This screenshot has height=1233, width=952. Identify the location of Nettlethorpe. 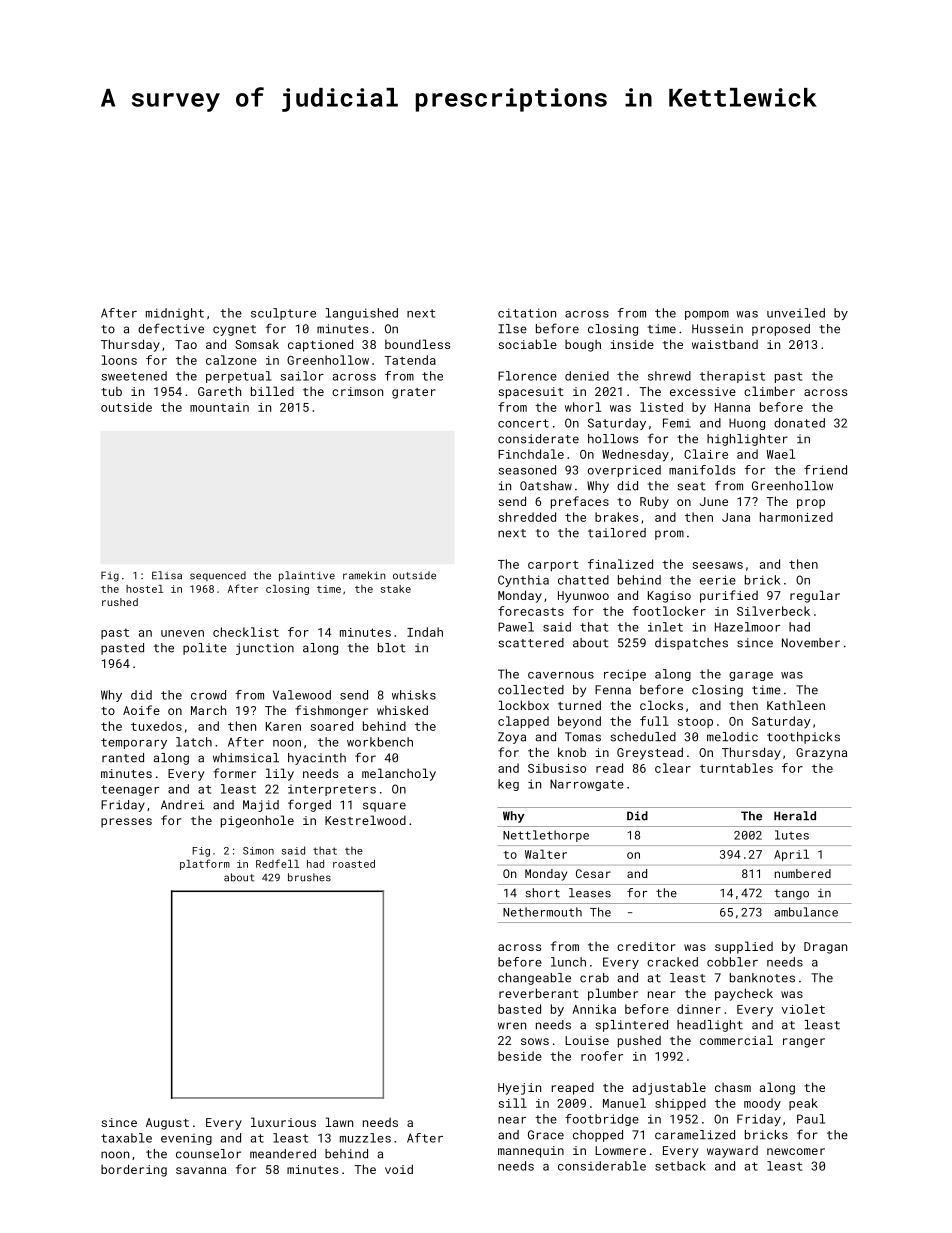
(546, 836).
